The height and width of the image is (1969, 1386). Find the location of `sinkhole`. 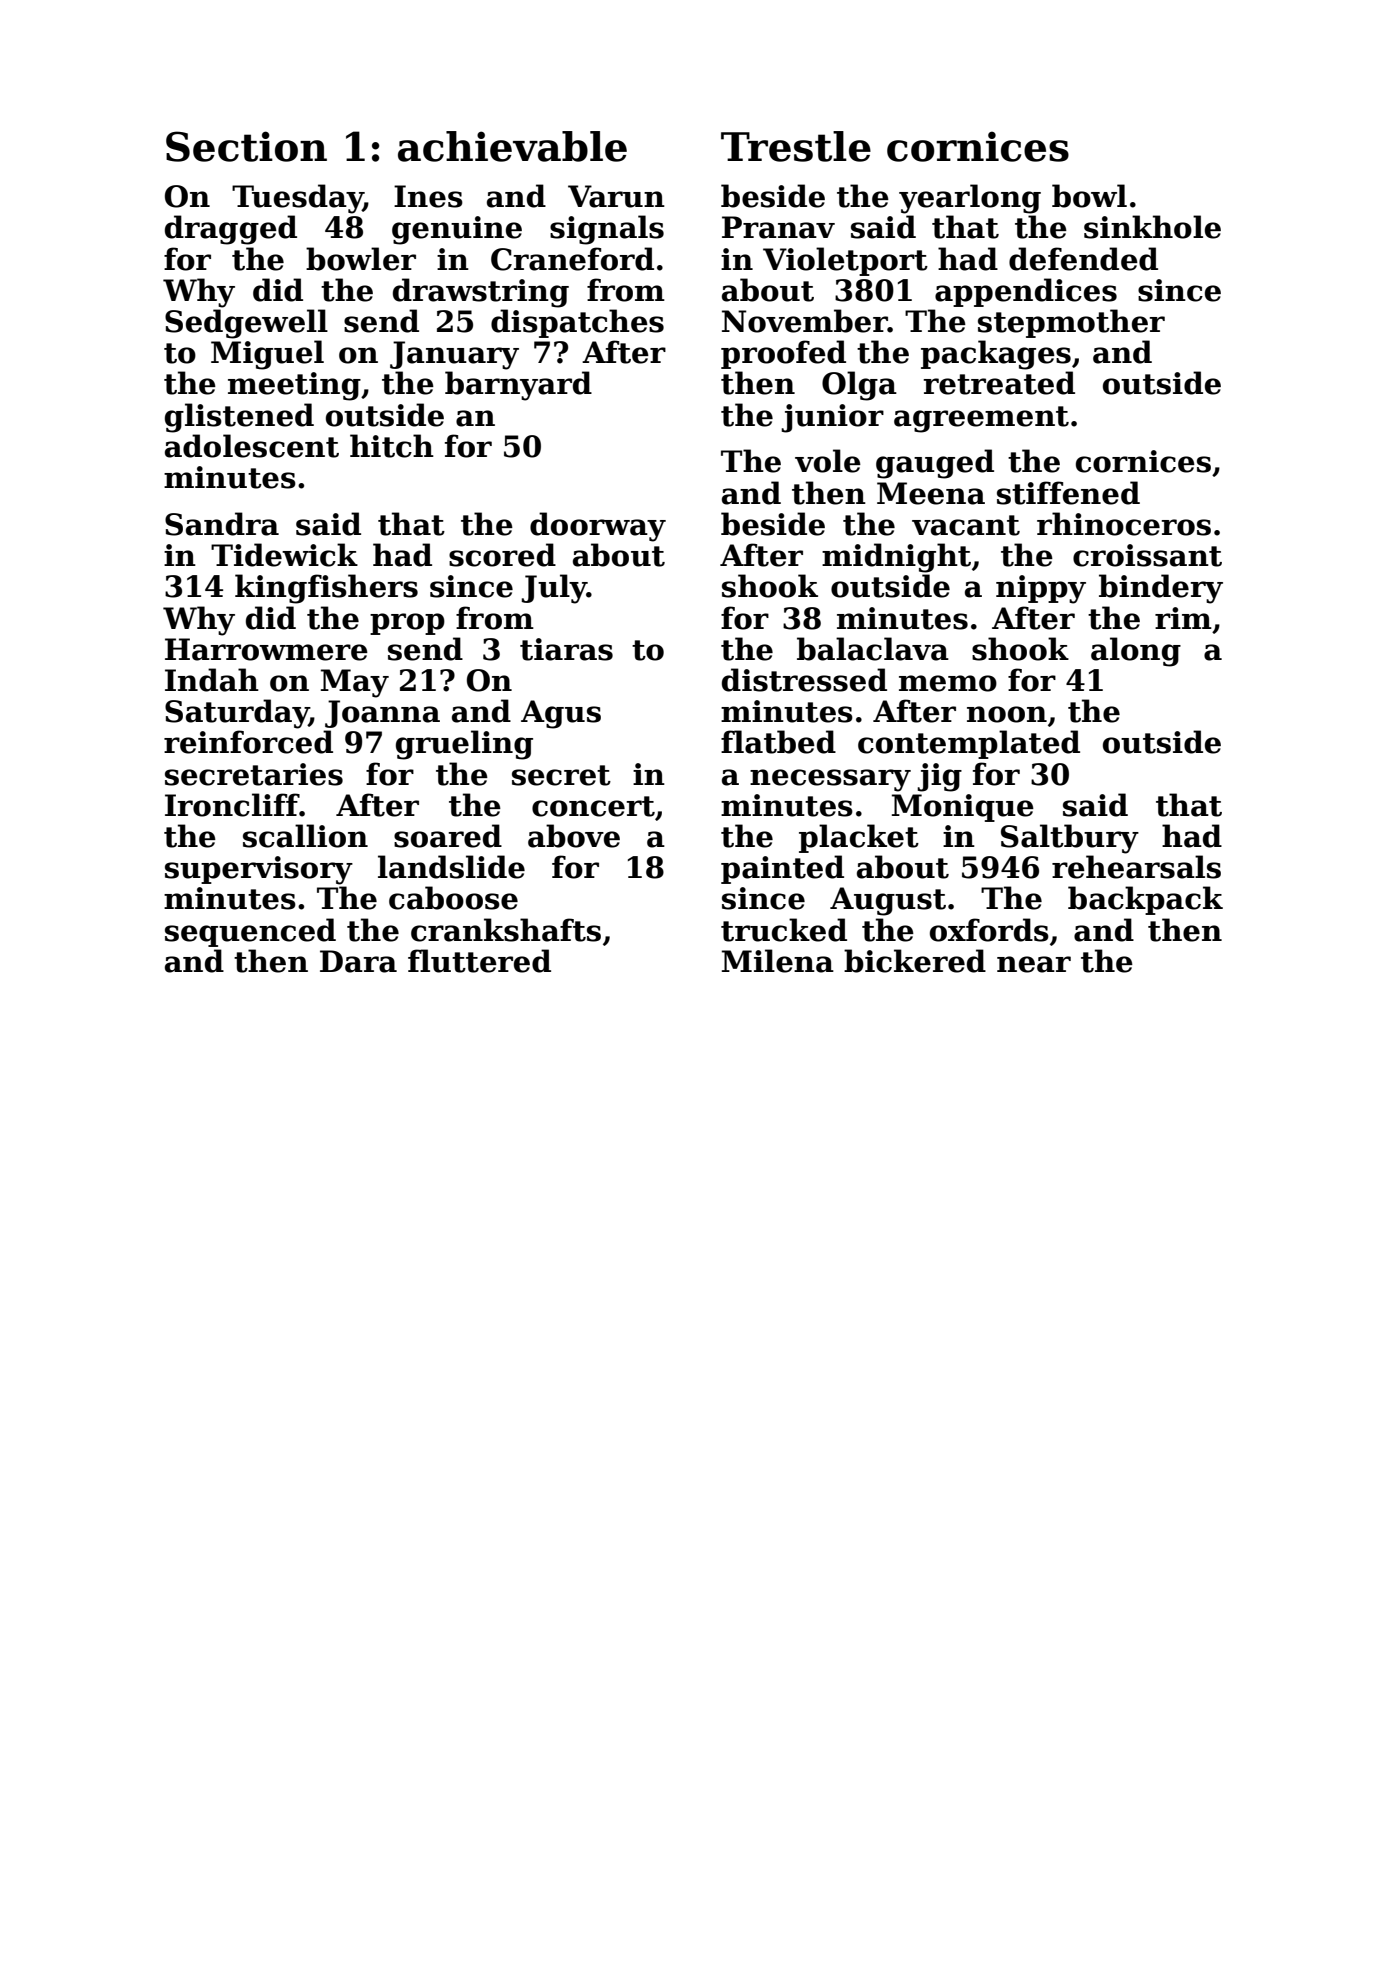

sinkhole is located at coordinates (1152, 227).
